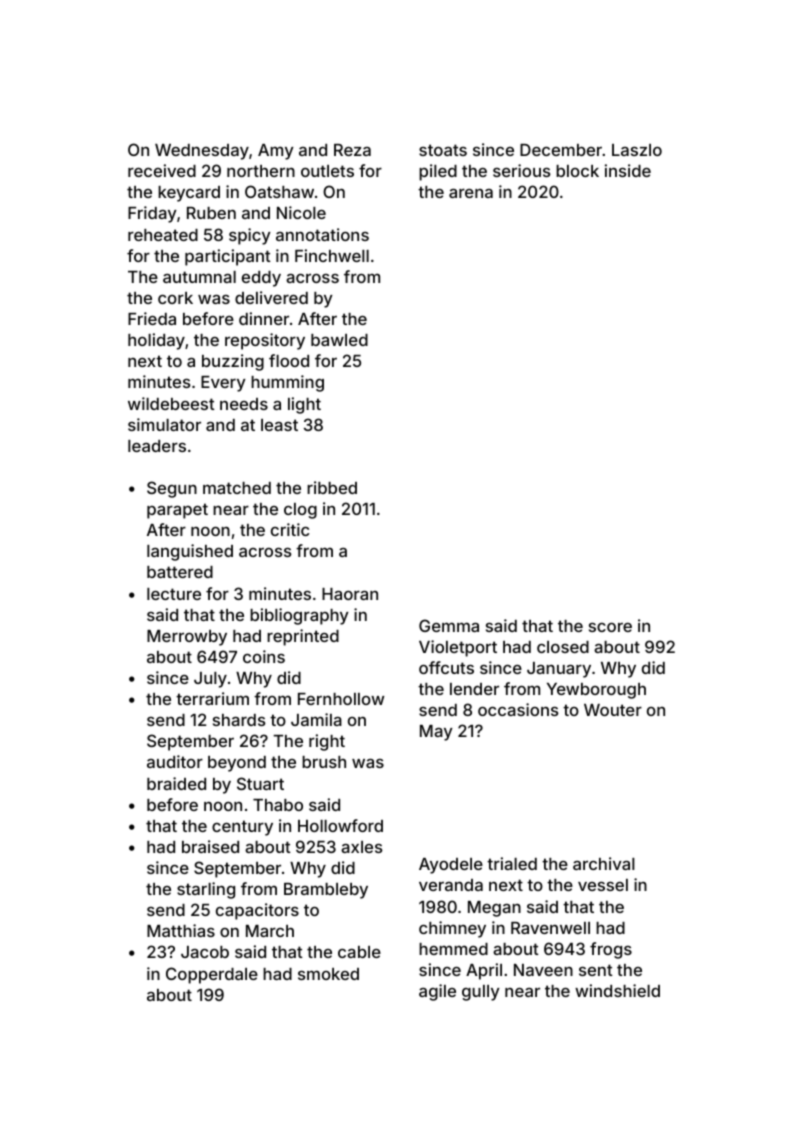  I want to click on Copperdale, so click(212, 975).
